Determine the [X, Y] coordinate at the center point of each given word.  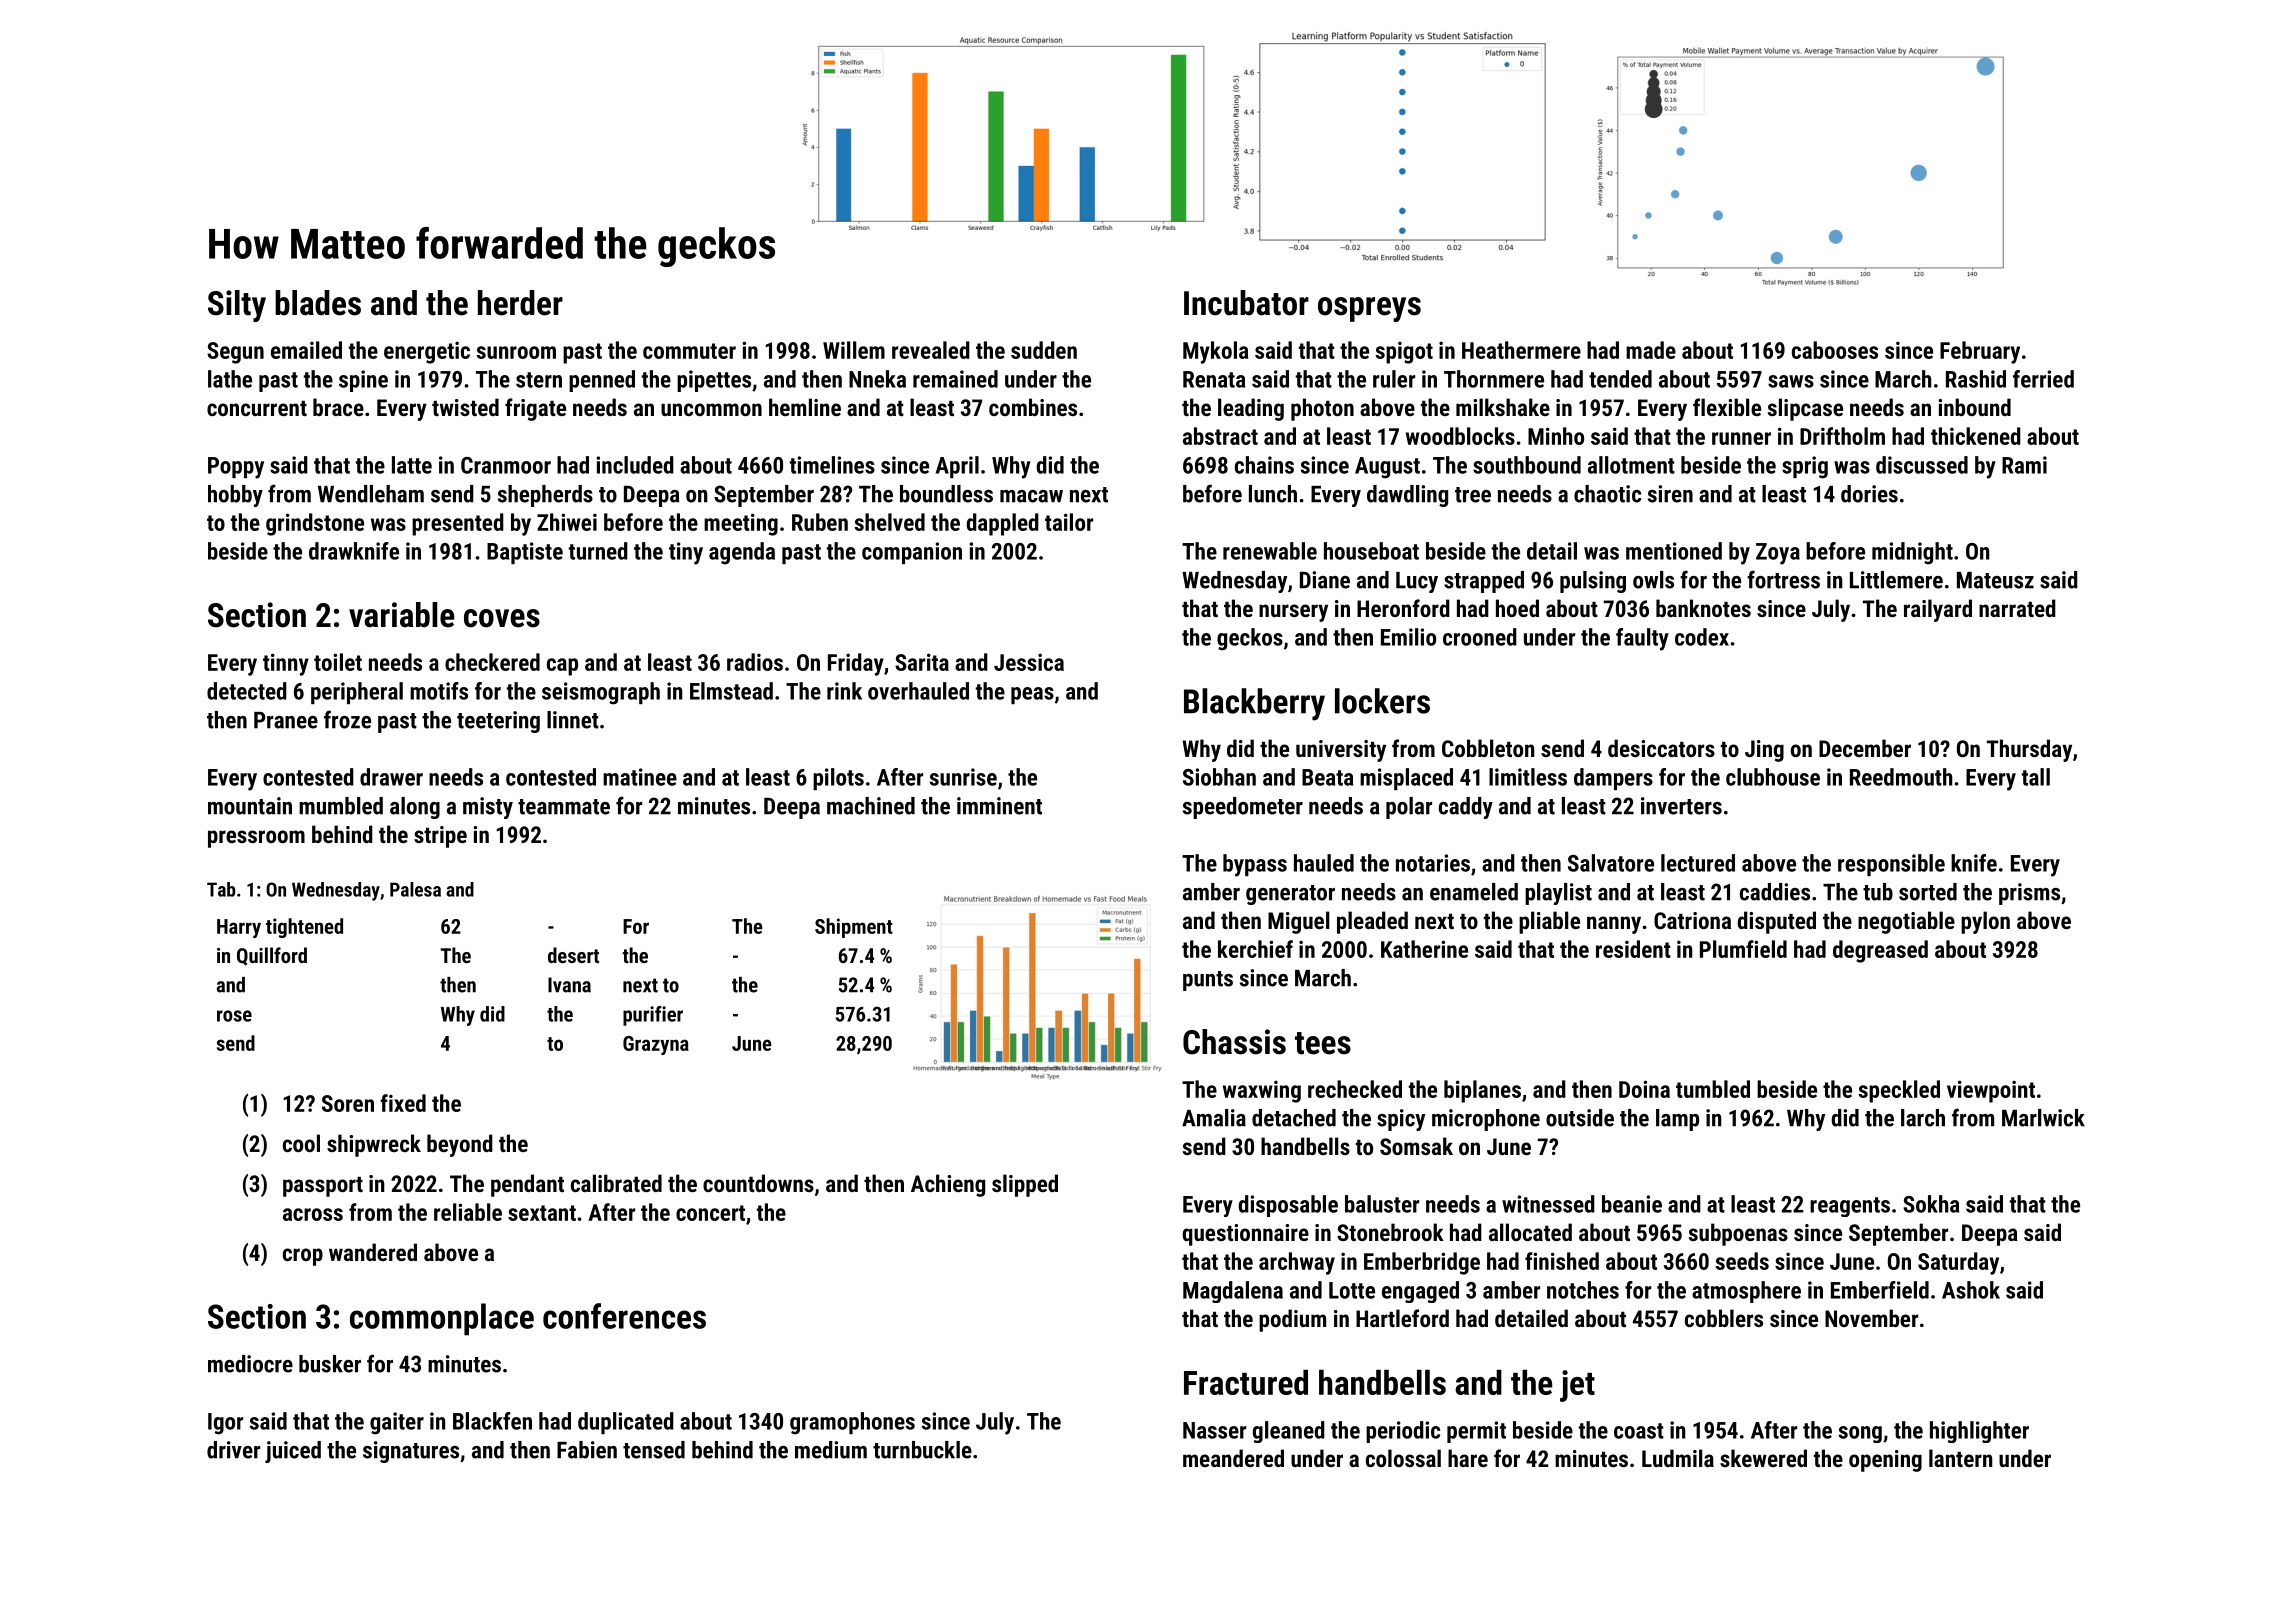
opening [1885, 1461]
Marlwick [2043, 1118]
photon [1322, 409]
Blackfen [492, 1421]
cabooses [1835, 350]
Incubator [1246, 303]
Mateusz [1995, 580]
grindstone [315, 524]
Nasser [1214, 1430]
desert [573, 955]
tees [1323, 1043]
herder [520, 303]
